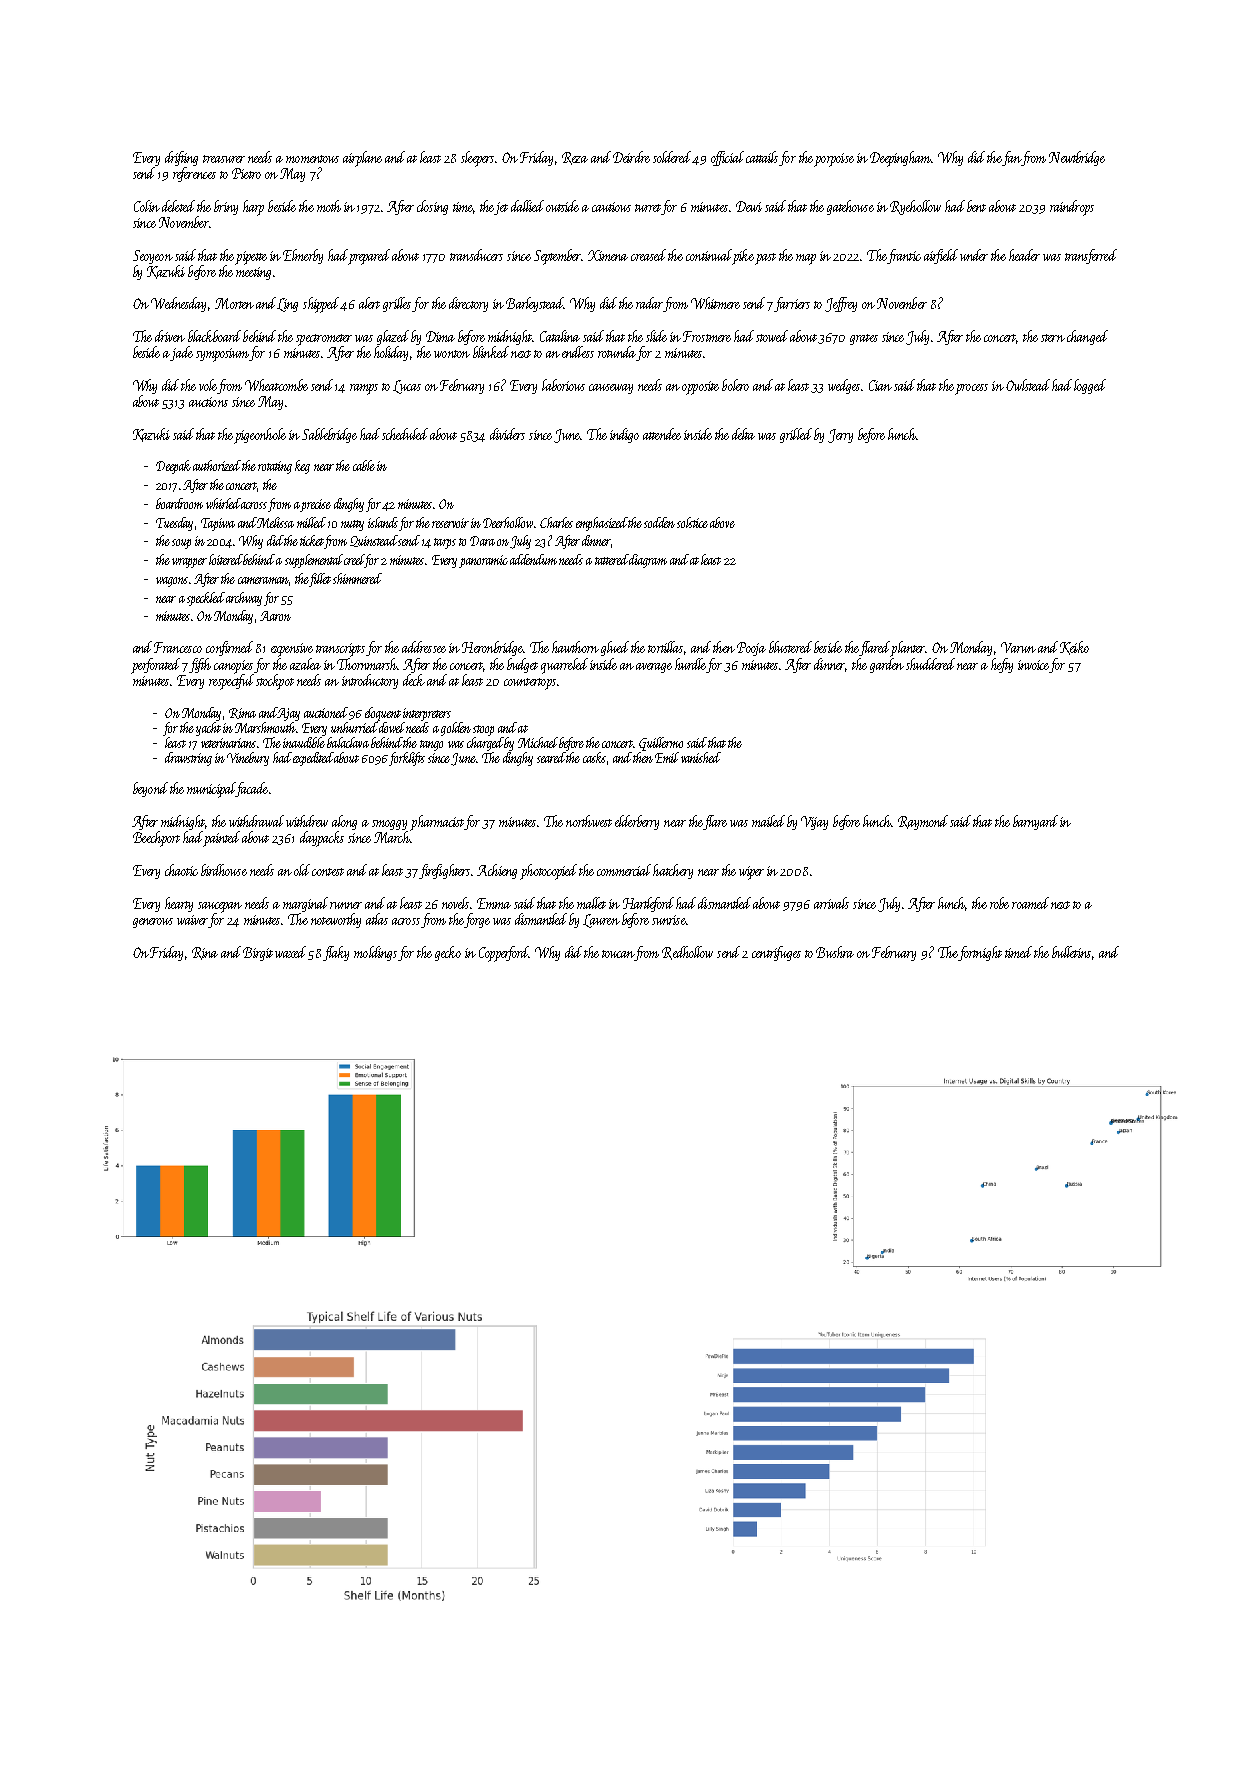 Image resolution: width=1251 pixels, height=1769 pixels. I want to click on dividers, so click(507, 434).
